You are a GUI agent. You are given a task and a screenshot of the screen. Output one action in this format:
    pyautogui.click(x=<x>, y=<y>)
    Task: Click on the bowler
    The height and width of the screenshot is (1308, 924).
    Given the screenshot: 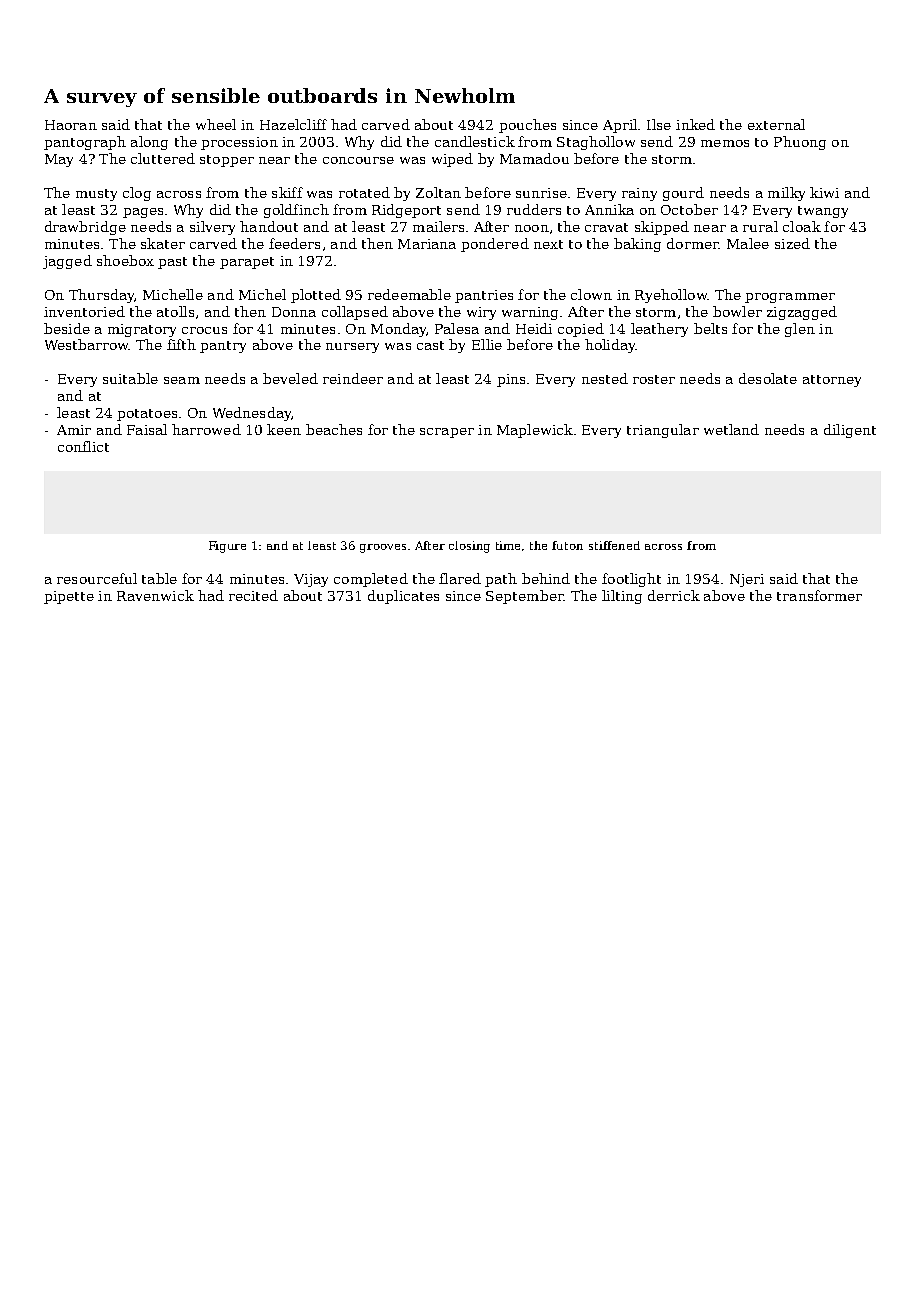 What is the action you would take?
    pyautogui.click(x=737, y=311)
